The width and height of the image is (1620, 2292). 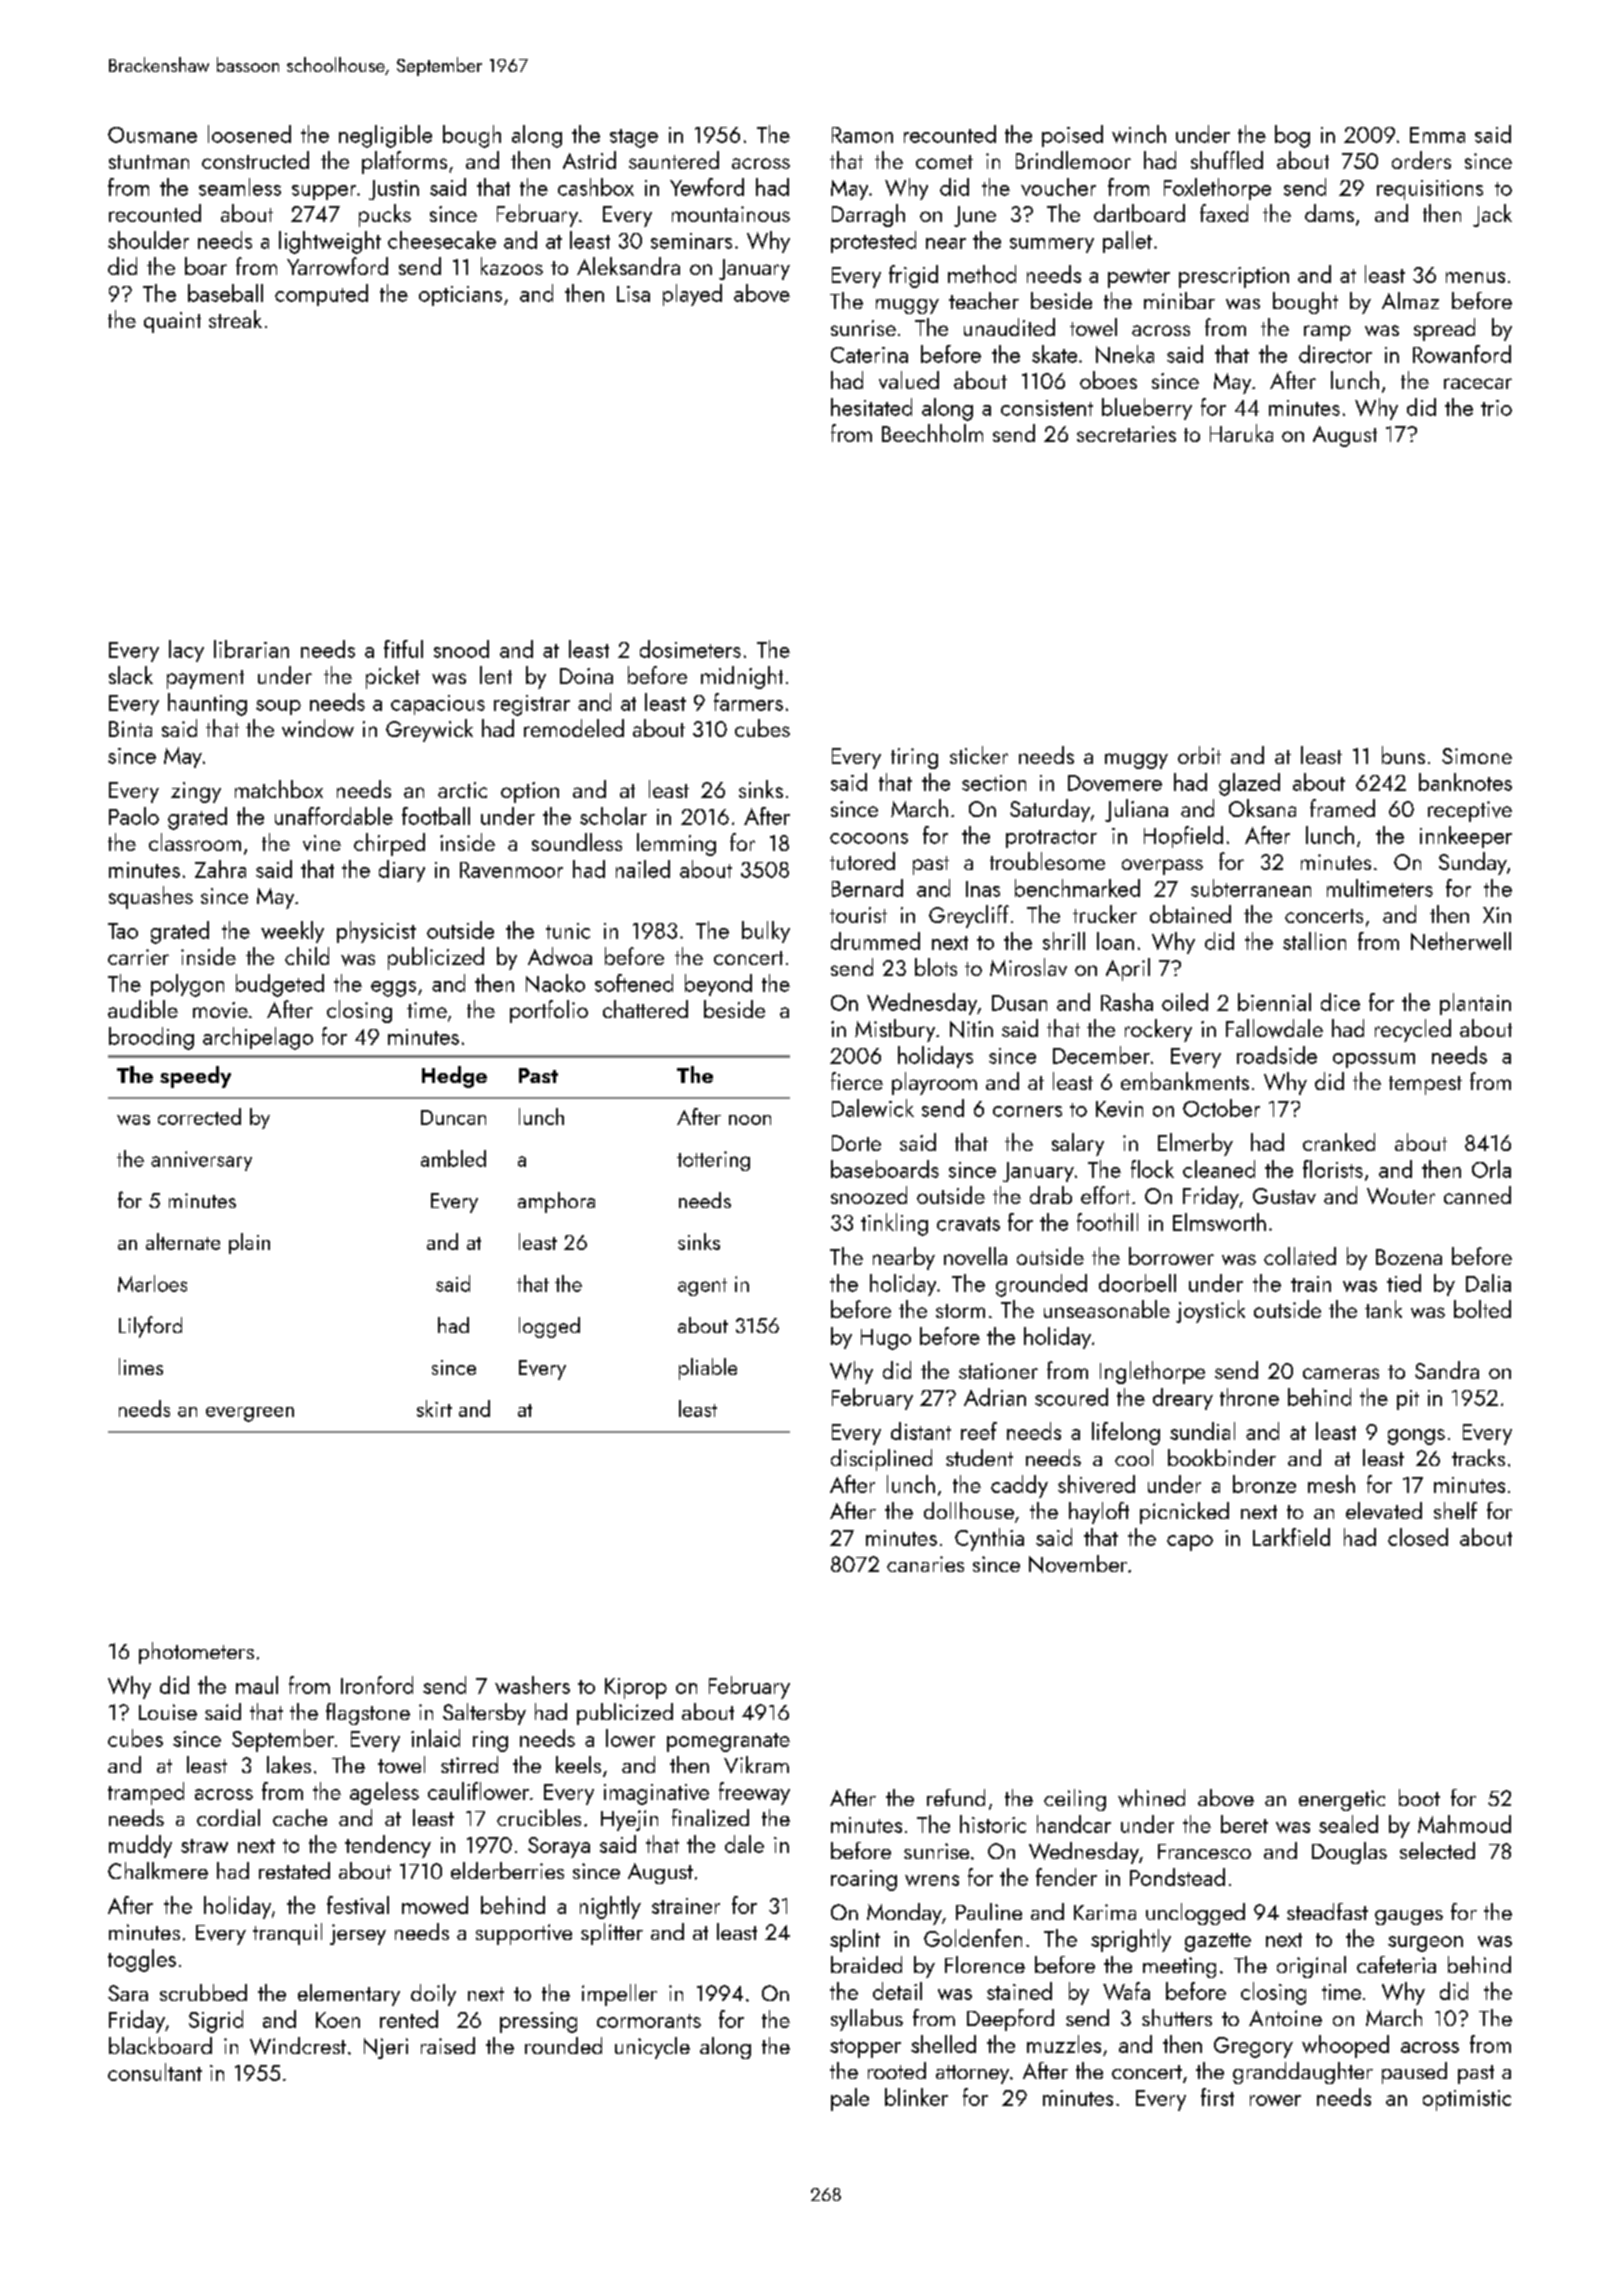 What do you see at coordinates (1292, 136) in the image?
I see `bog` at bounding box center [1292, 136].
